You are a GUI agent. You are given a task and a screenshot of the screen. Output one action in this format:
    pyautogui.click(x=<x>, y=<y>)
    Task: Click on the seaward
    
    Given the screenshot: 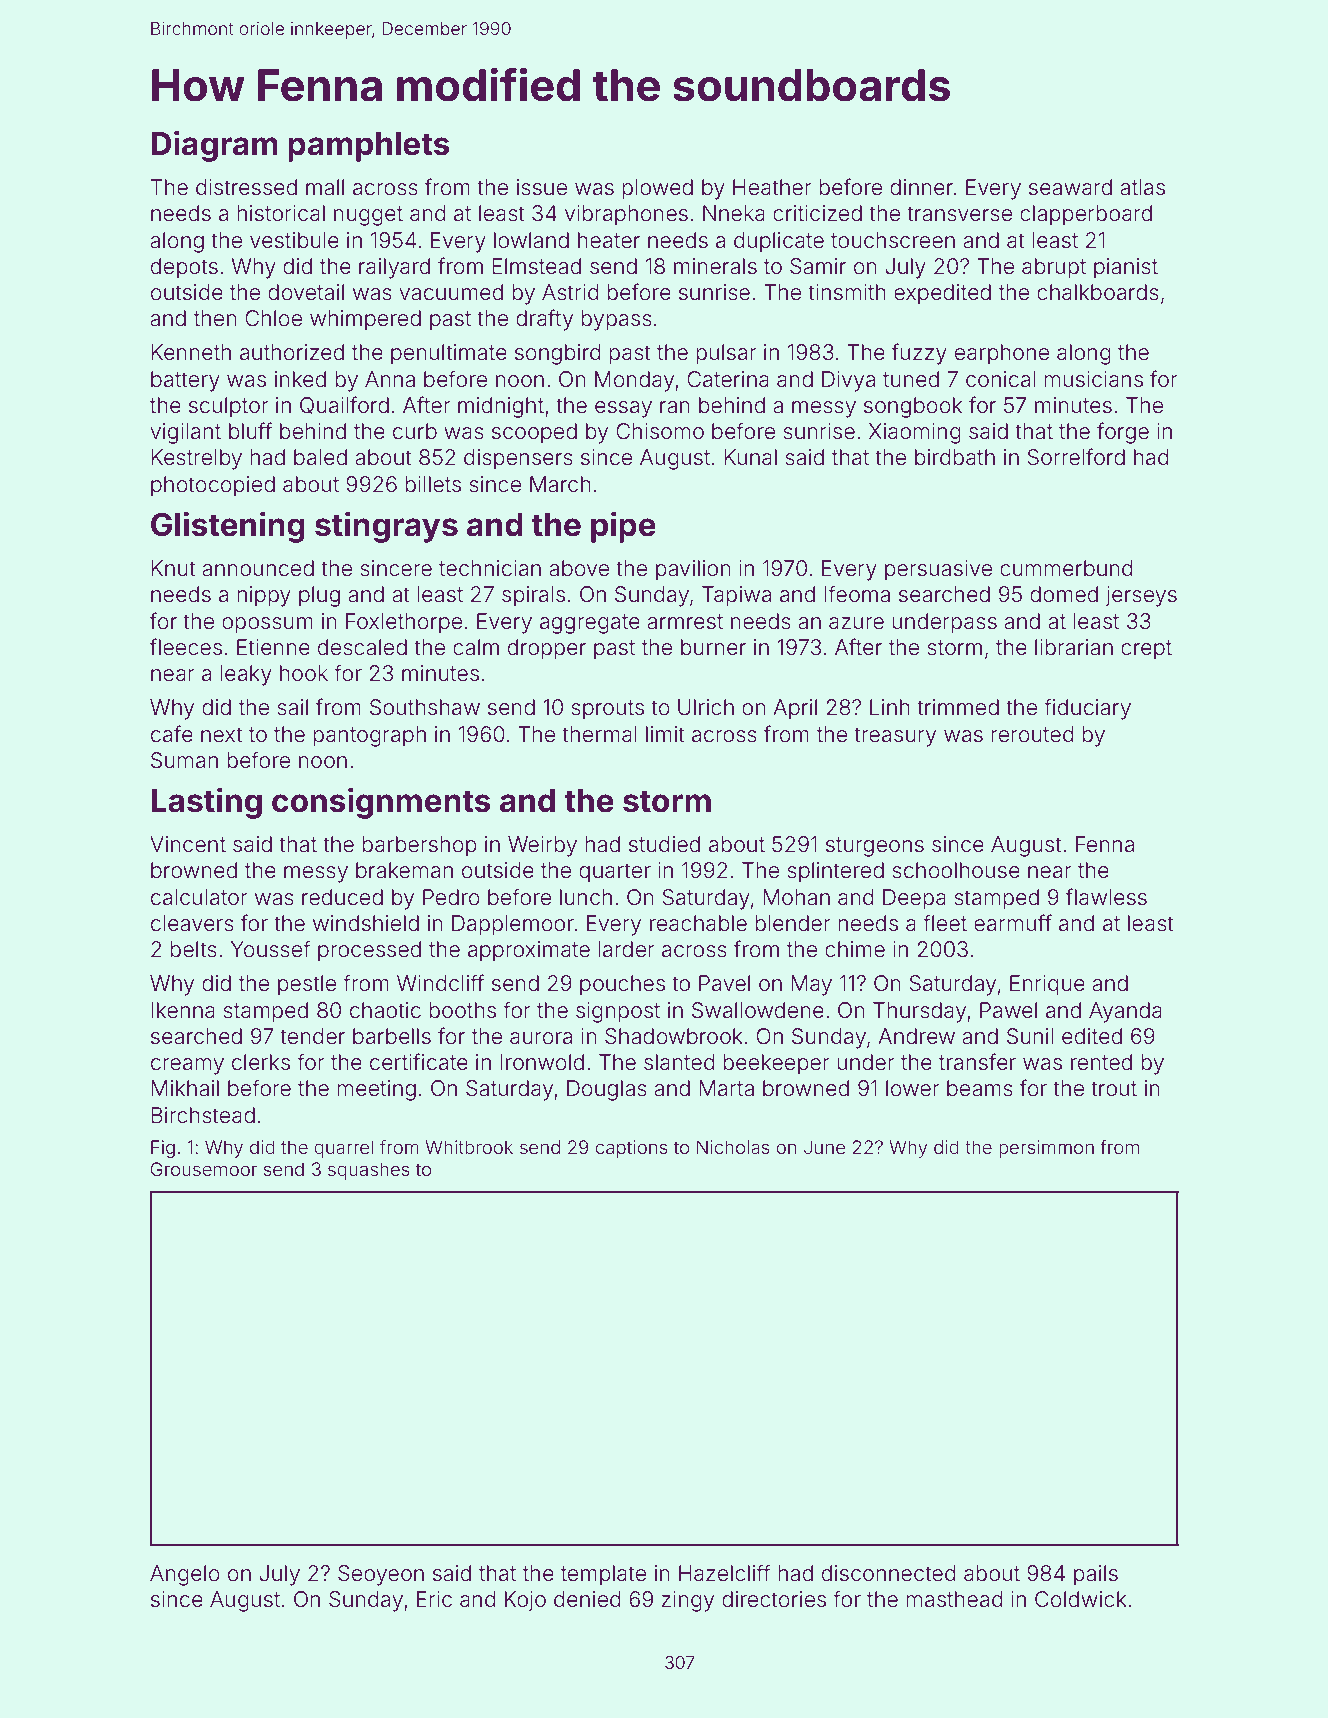 What is the action you would take?
    pyautogui.click(x=1070, y=187)
